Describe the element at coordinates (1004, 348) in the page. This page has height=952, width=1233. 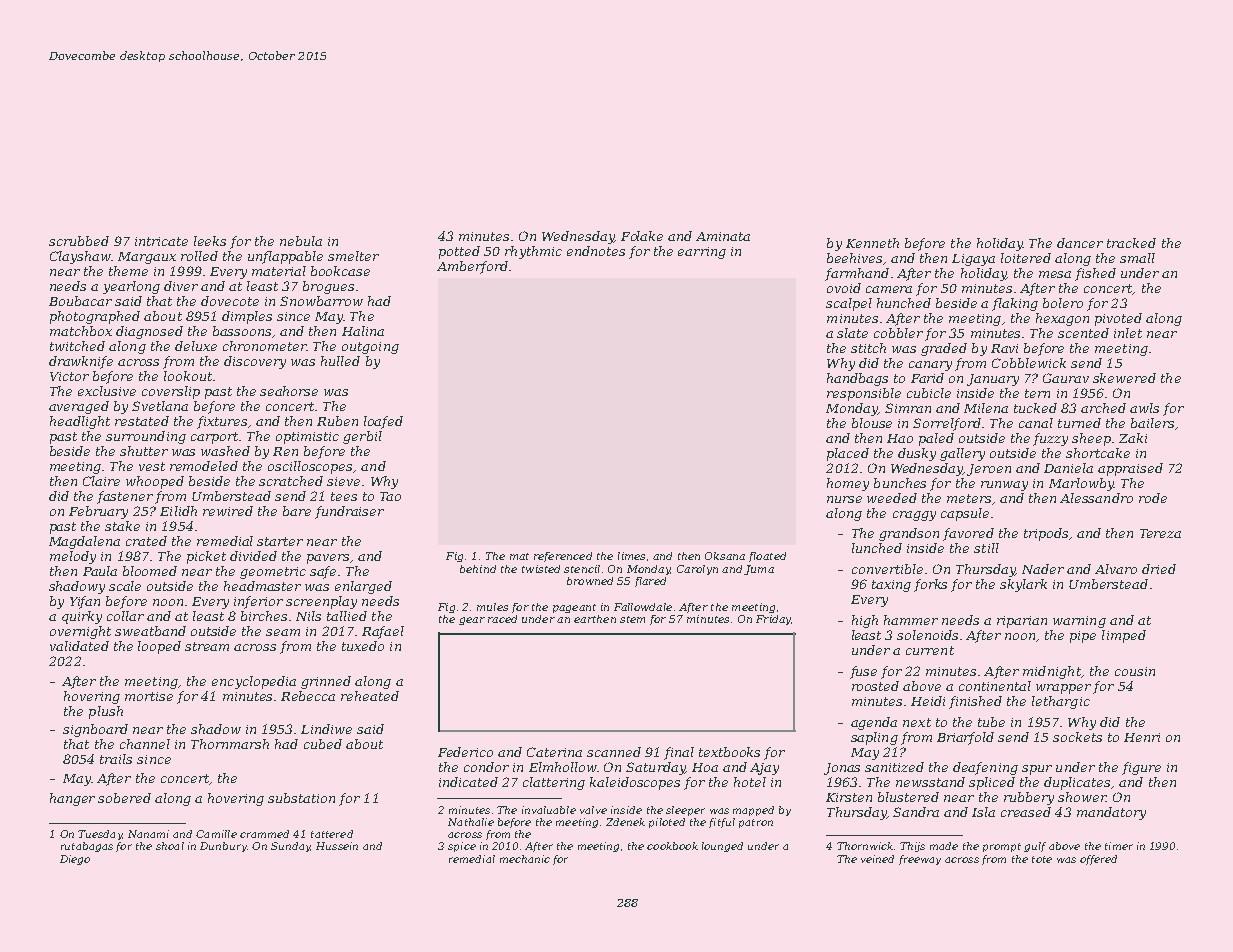
I see `Ravi` at that location.
